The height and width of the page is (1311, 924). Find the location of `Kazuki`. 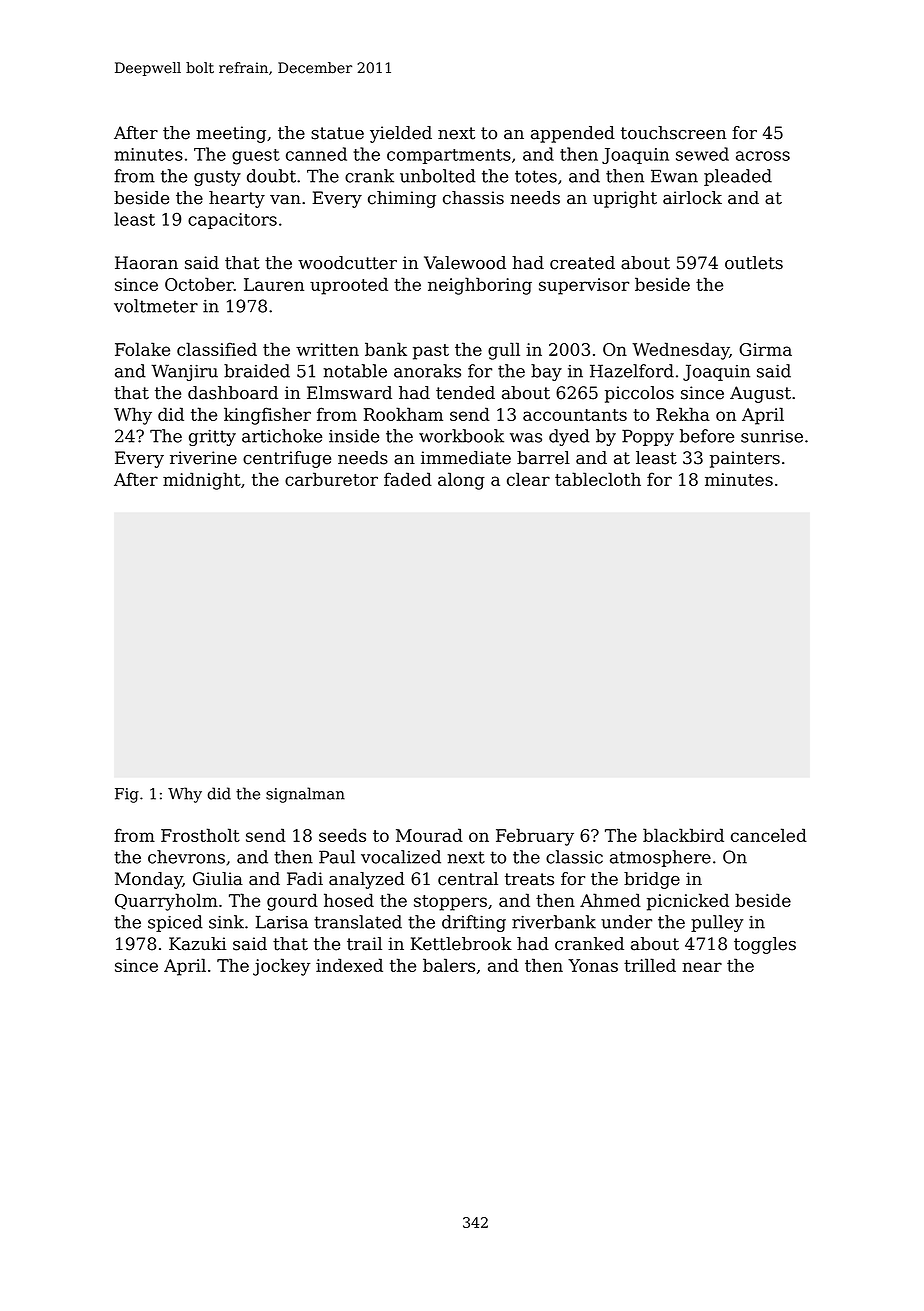

Kazuki is located at coordinates (198, 944).
